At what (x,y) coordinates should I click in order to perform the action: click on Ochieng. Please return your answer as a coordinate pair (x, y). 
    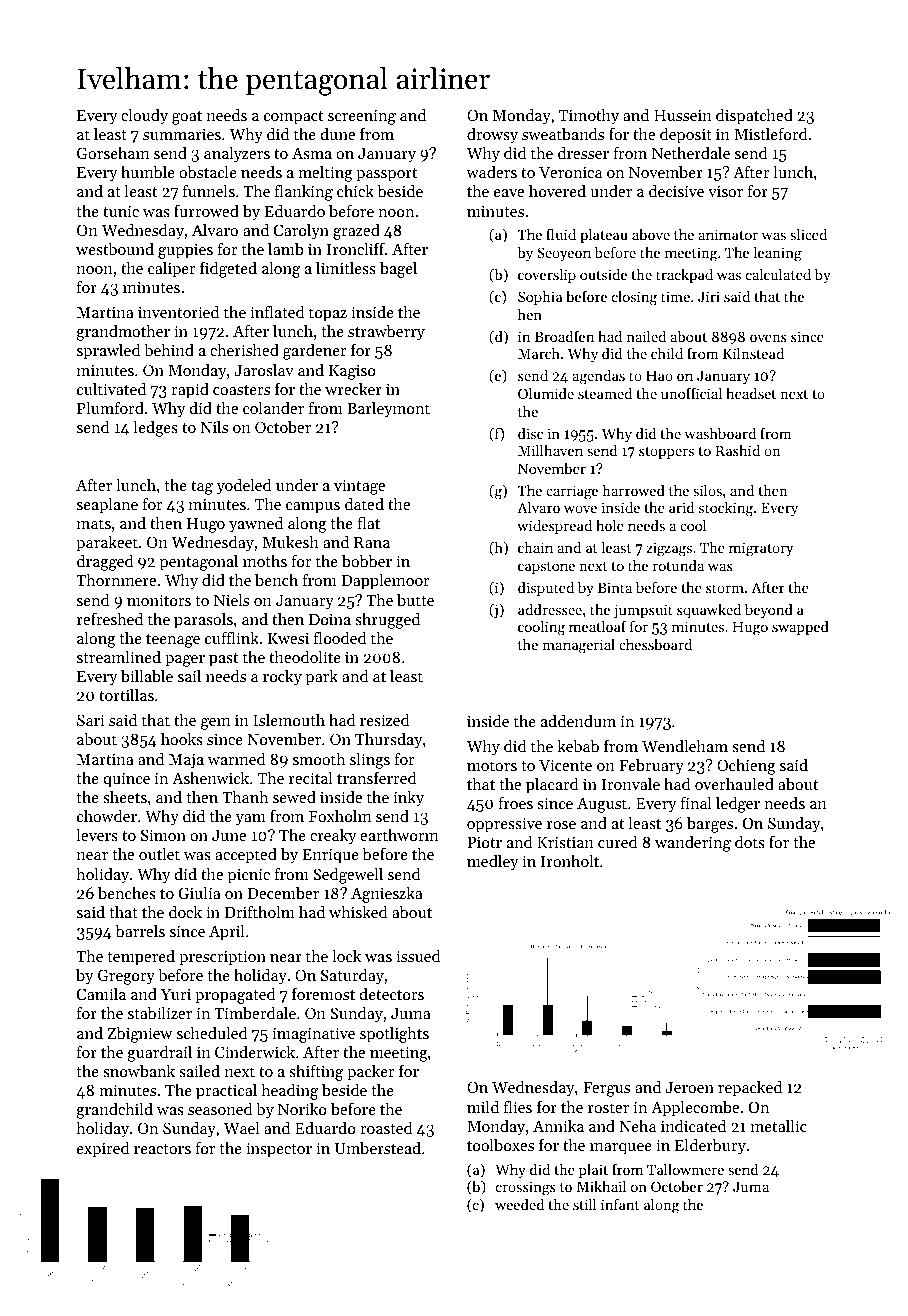
    Looking at the image, I should click on (746, 767).
